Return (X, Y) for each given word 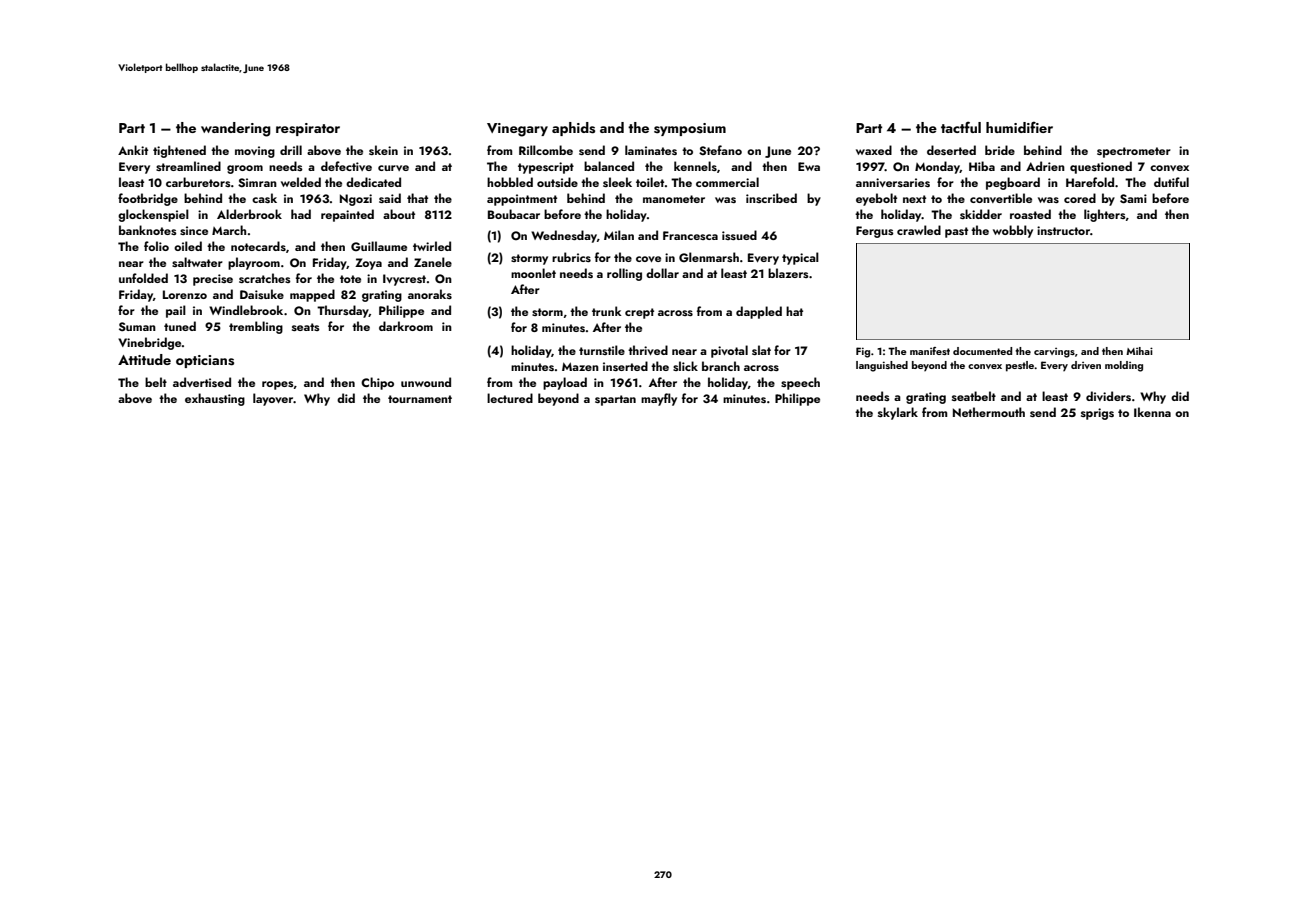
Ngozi (356, 200)
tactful (961, 127)
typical (800, 258)
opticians (205, 361)
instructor (1063, 230)
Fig (863, 352)
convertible (1001, 198)
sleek (617, 182)
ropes (278, 385)
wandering (236, 129)
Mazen (580, 366)
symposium (690, 129)
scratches (265, 278)
